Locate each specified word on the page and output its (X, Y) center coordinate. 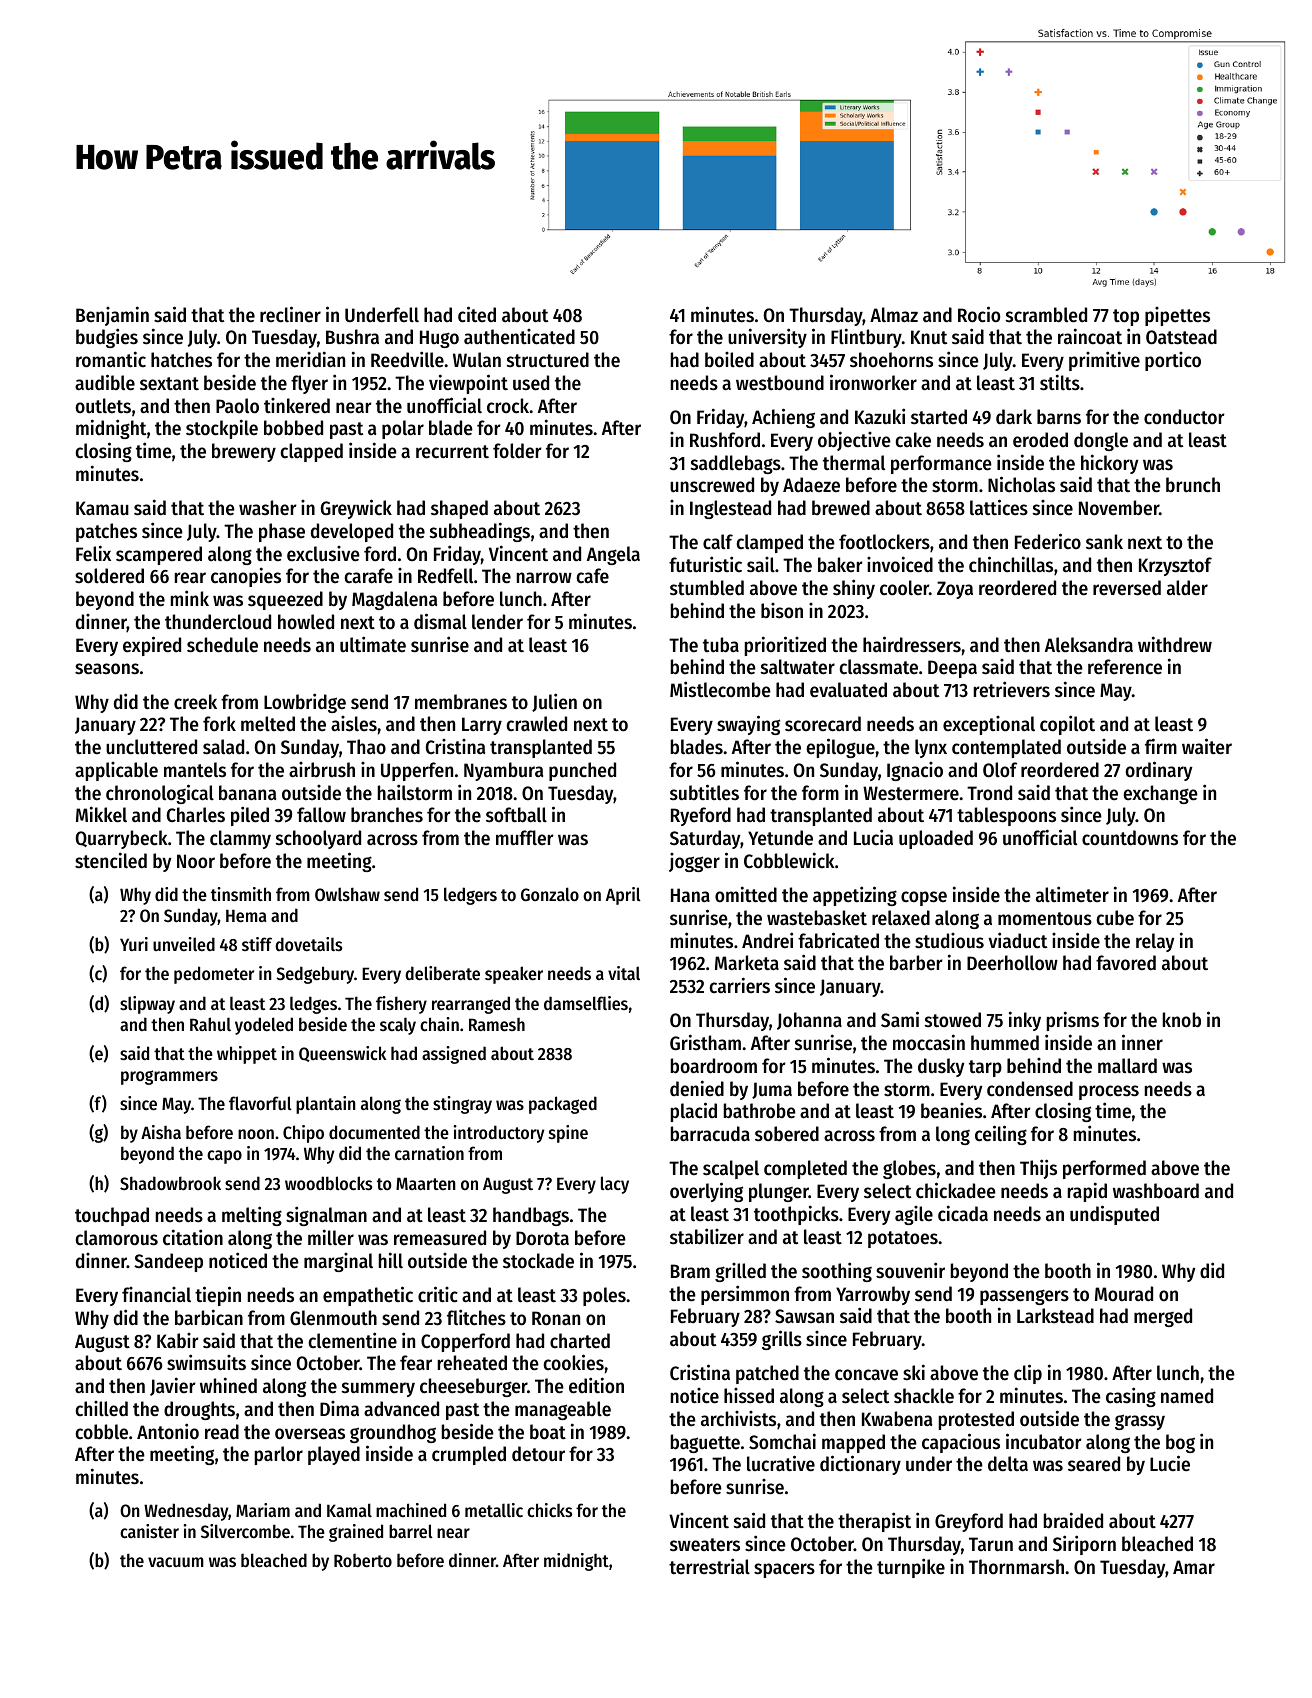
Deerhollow (1012, 963)
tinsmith (241, 894)
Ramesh (497, 1024)
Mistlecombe (720, 689)
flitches (476, 1317)
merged (1163, 1317)
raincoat (1090, 336)
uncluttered (151, 747)
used (531, 383)
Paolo (237, 406)
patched (767, 1374)
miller (331, 1237)
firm (1161, 746)
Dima (339, 1408)
